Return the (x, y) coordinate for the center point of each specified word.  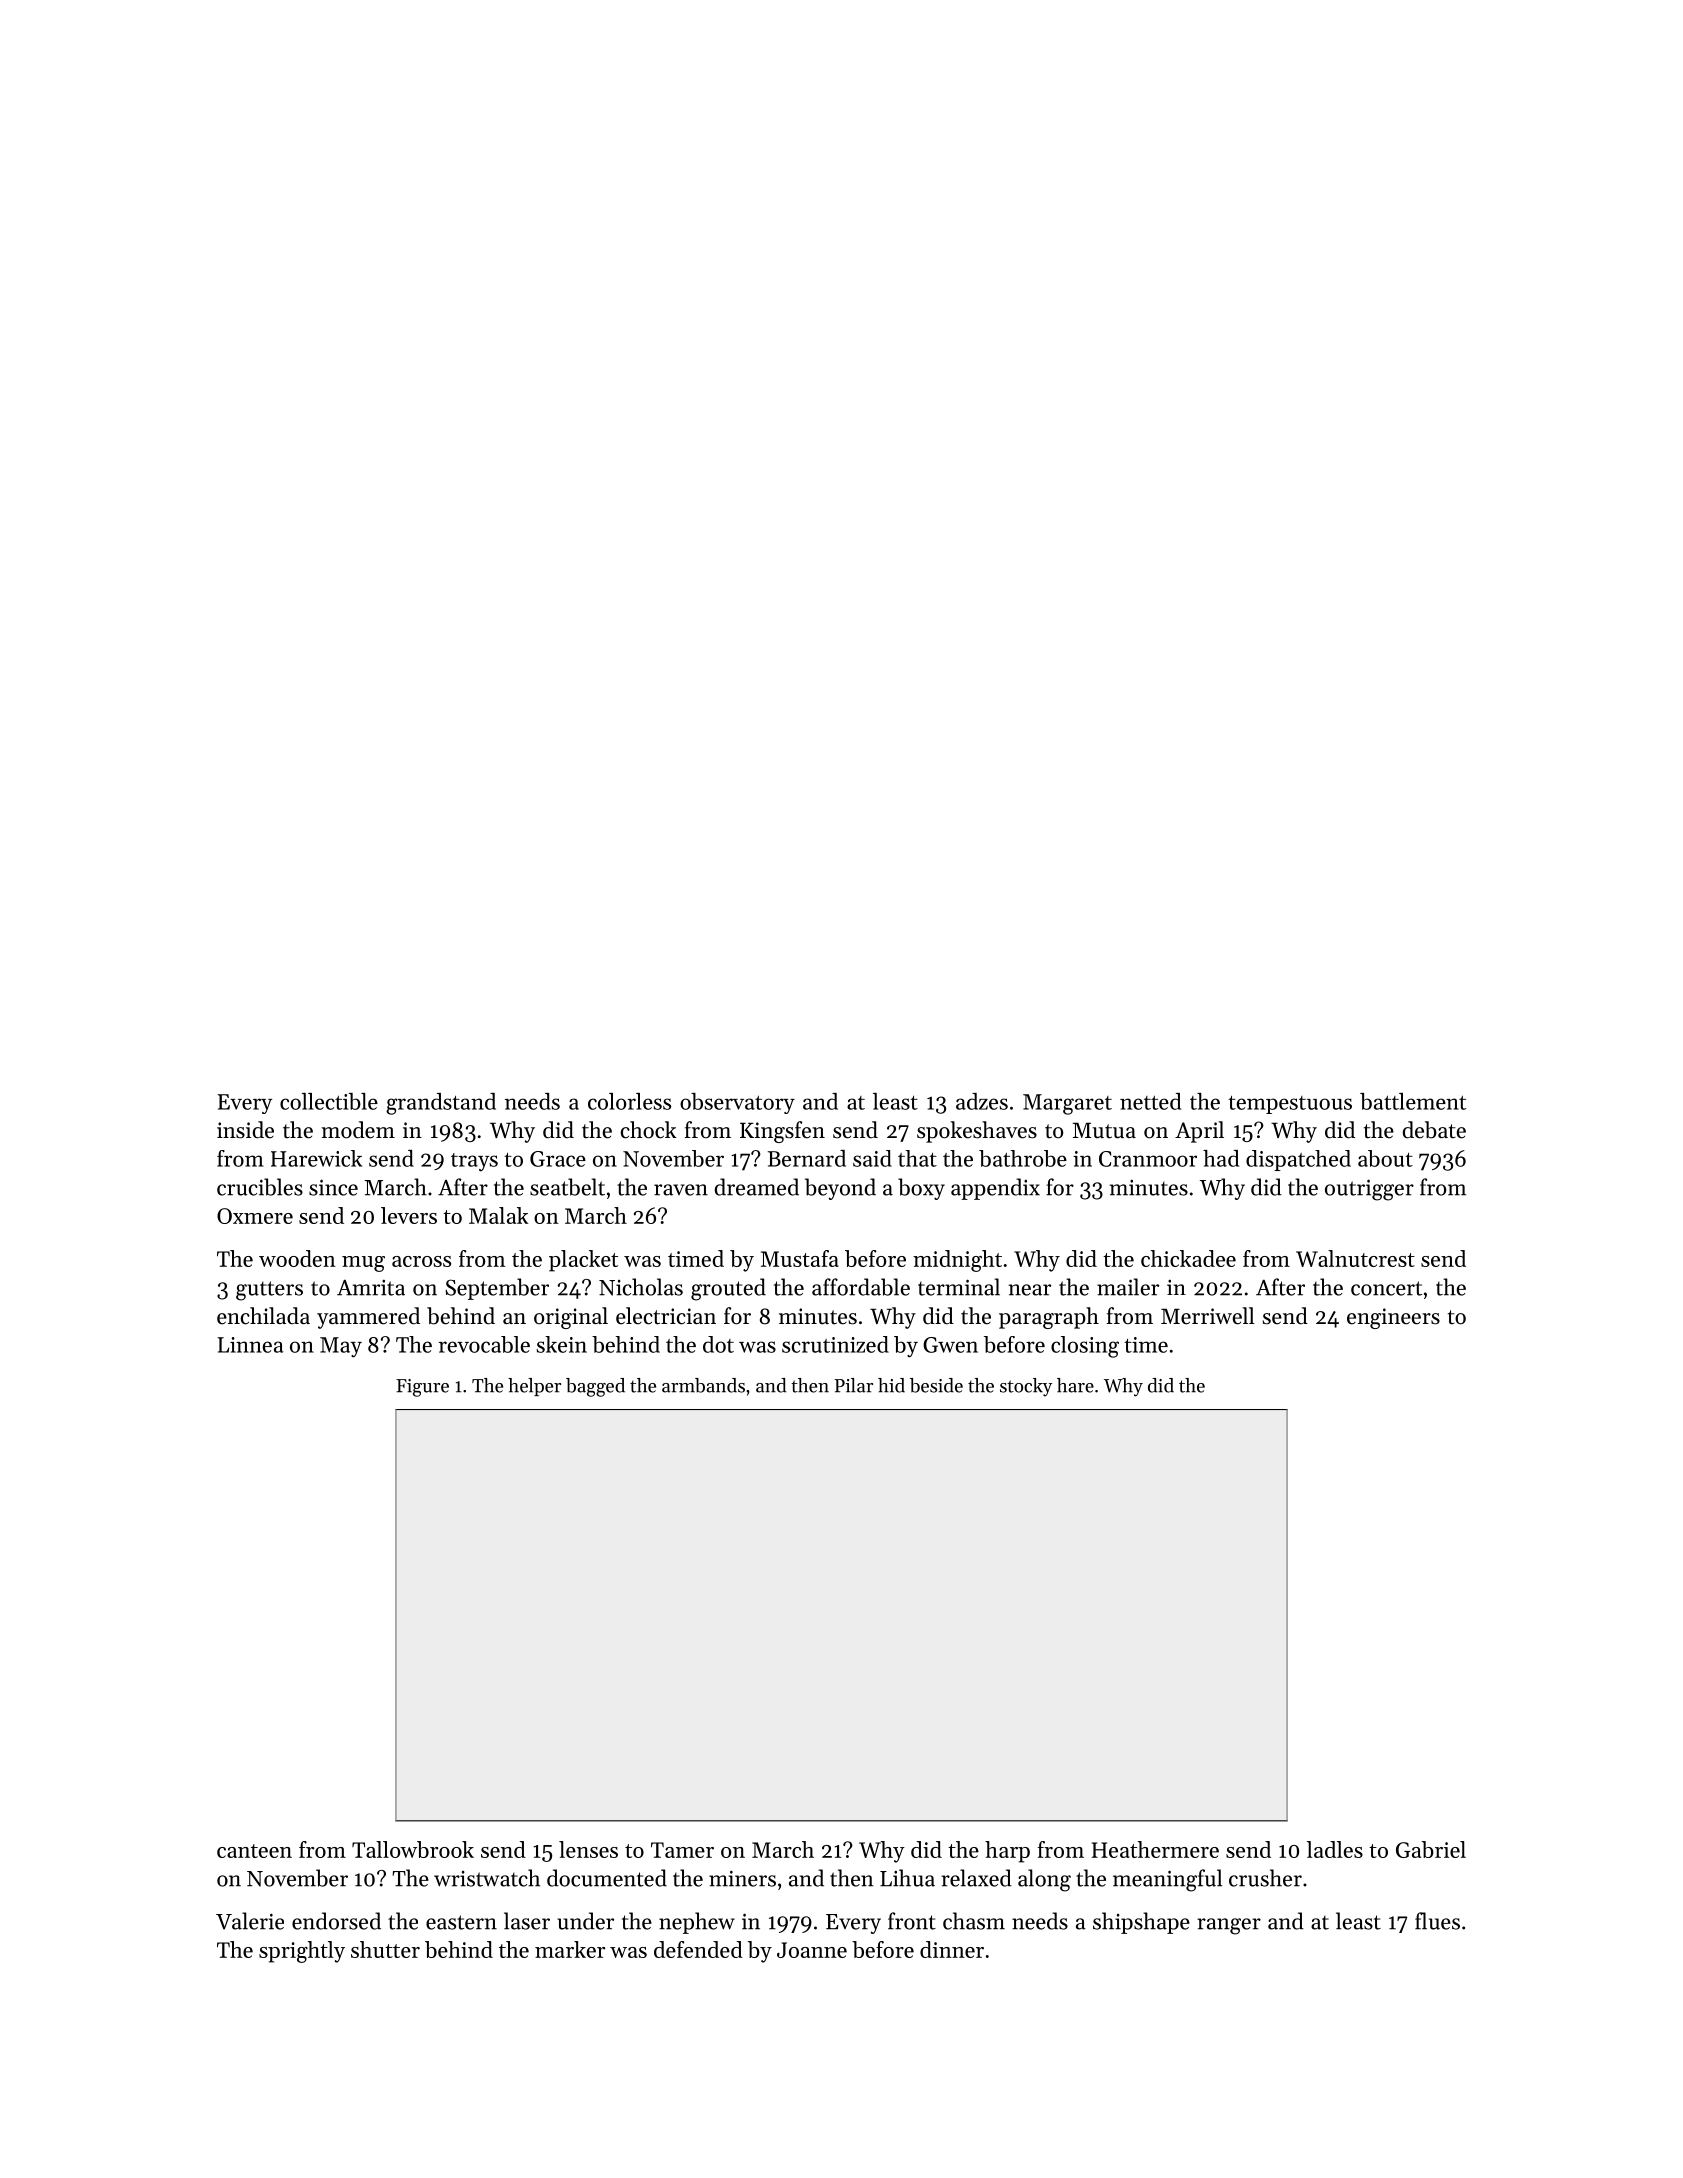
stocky (1026, 1387)
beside (936, 1385)
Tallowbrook (413, 1849)
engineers (1393, 1318)
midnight (957, 1261)
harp (1007, 1852)
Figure (422, 1388)
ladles (1335, 1849)
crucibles (260, 1187)
